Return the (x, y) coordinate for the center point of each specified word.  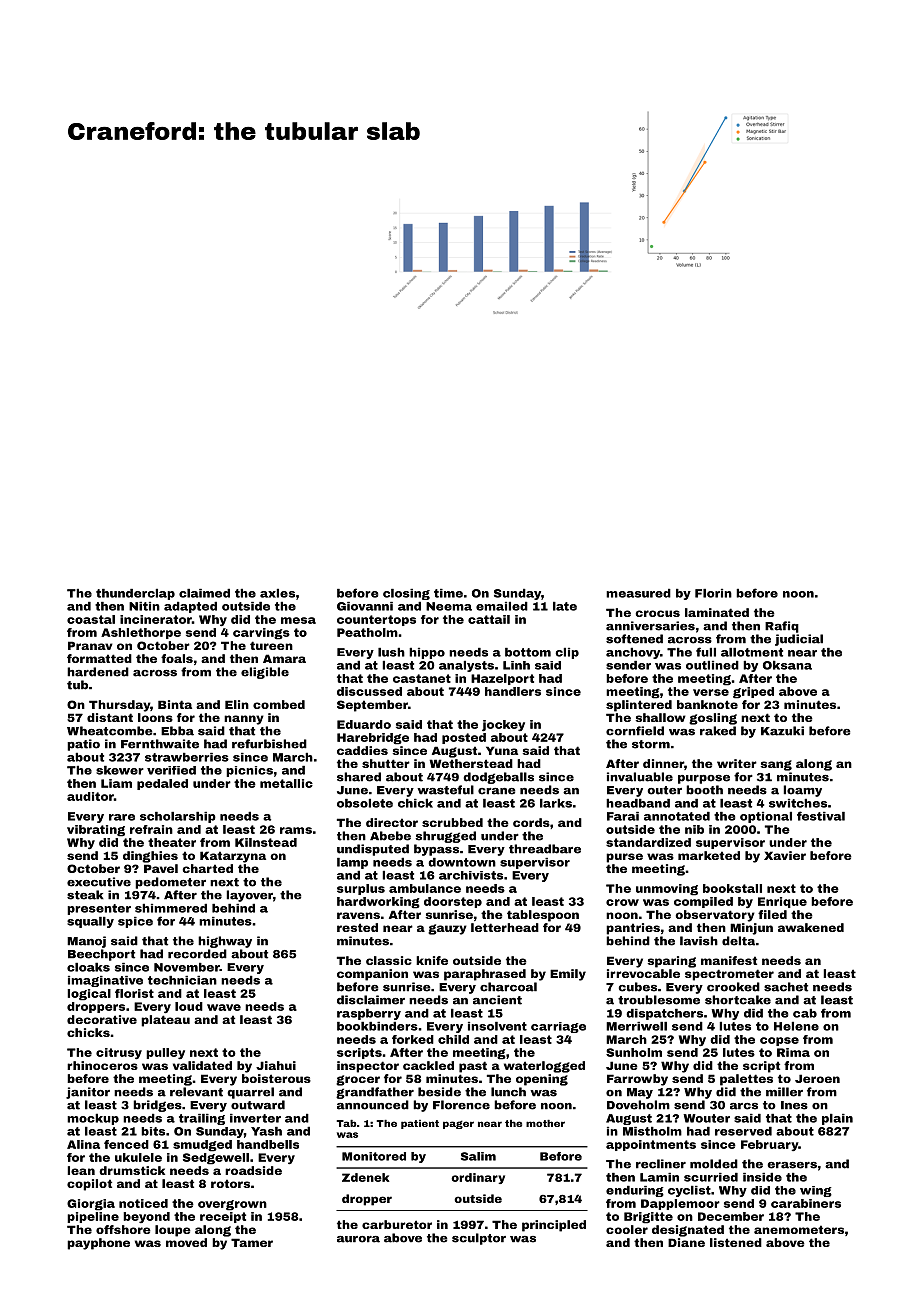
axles (277, 593)
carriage (558, 1027)
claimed (204, 593)
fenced (126, 1144)
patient (420, 1124)
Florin (713, 593)
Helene (796, 1026)
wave (224, 1007)
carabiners (806, 1203)
